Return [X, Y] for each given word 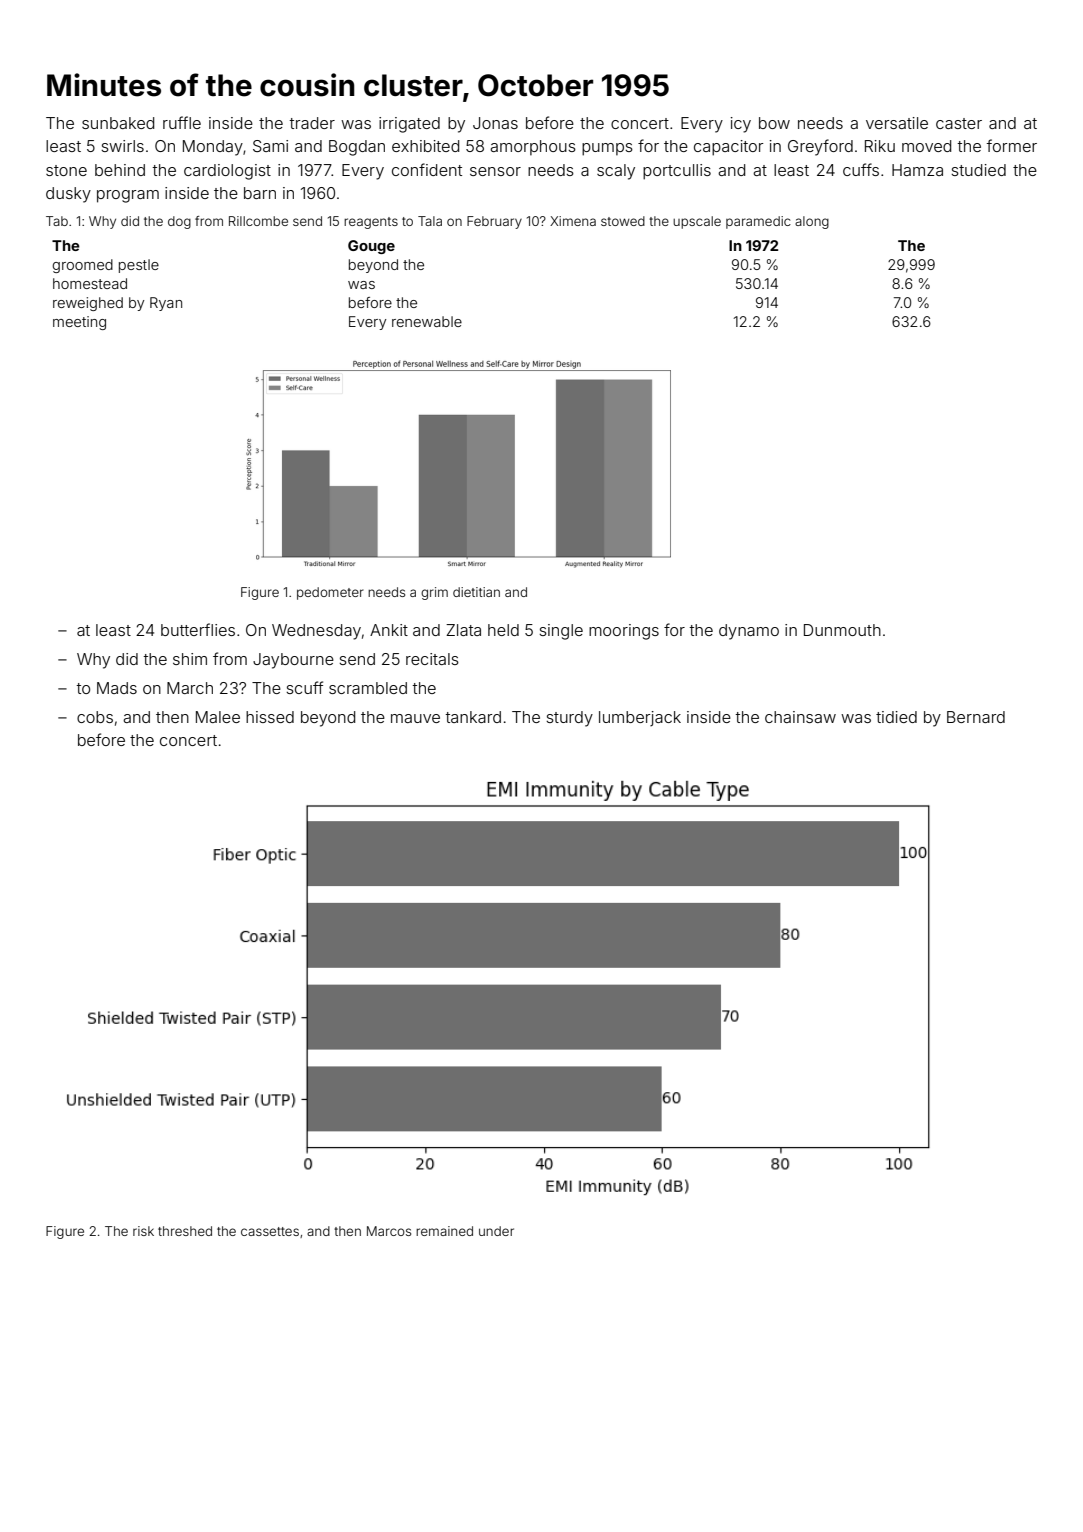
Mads [117, 688]
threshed [185, 1231]
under [496, 1231]
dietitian [476, 592]
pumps [607, 149]
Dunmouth [842, 630]
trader [312, 123]
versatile [897, 123]
